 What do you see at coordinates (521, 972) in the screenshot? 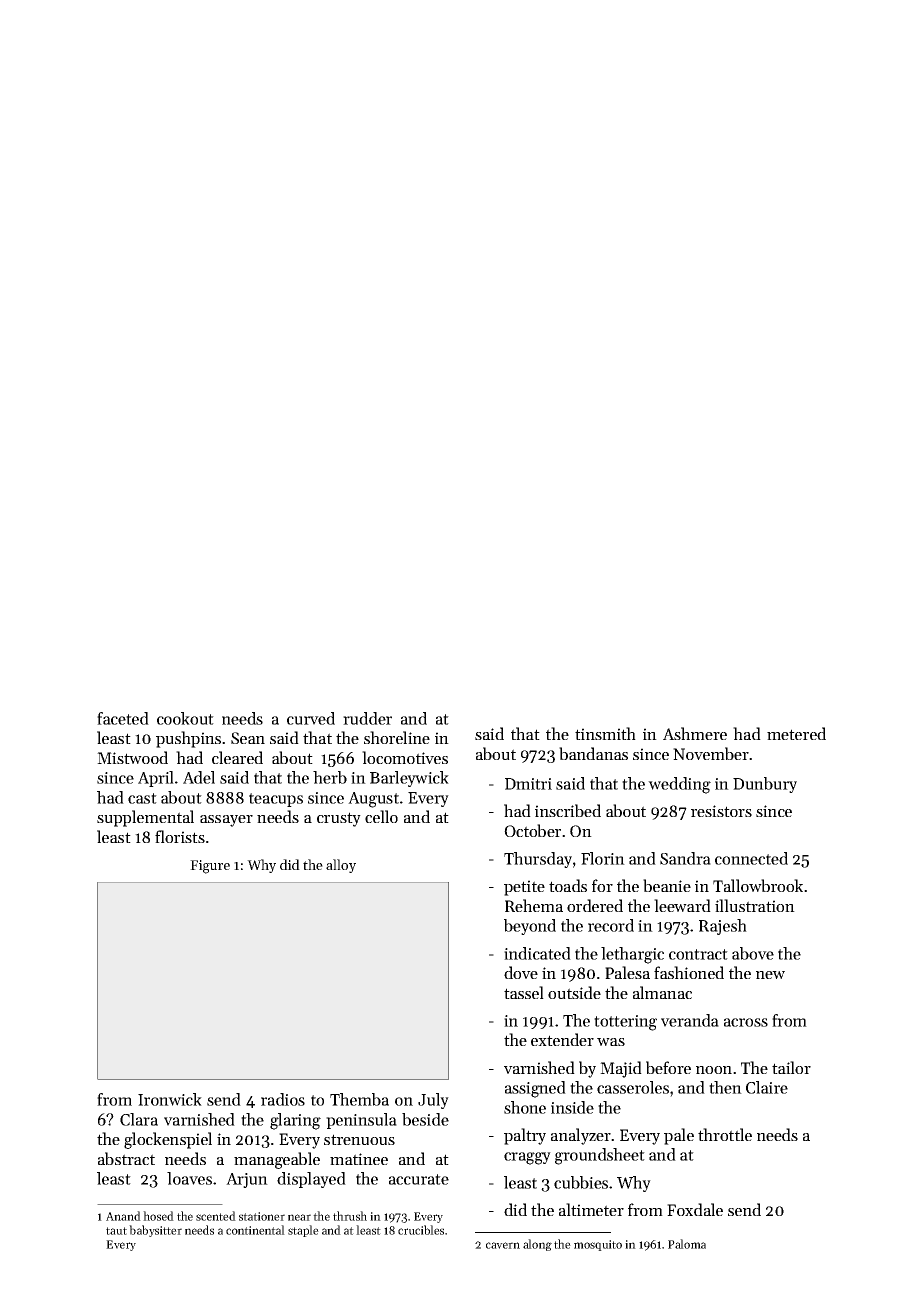
I see `dove` at bounding box center [521, 972].
